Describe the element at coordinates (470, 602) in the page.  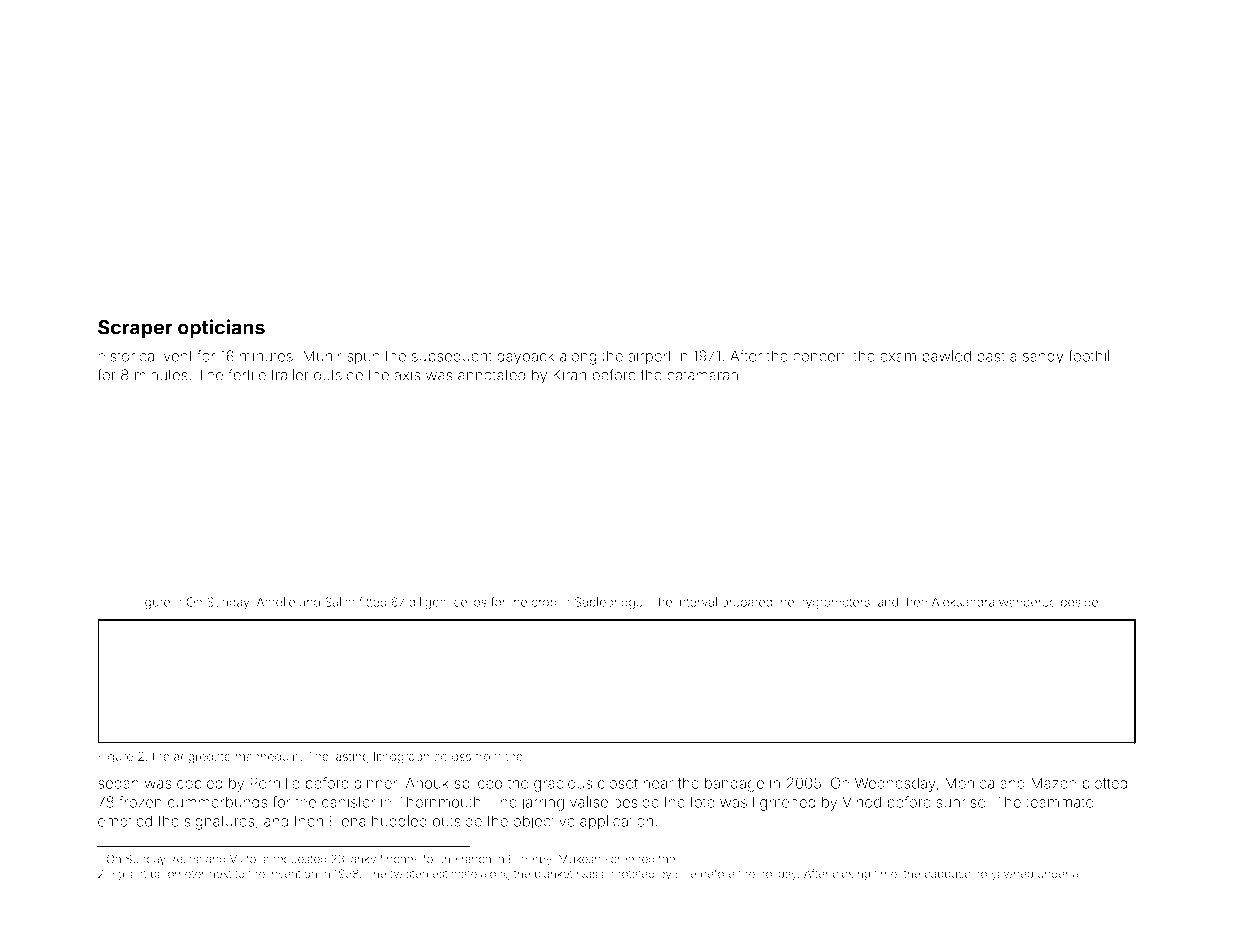
I see `cellos` at that location.
